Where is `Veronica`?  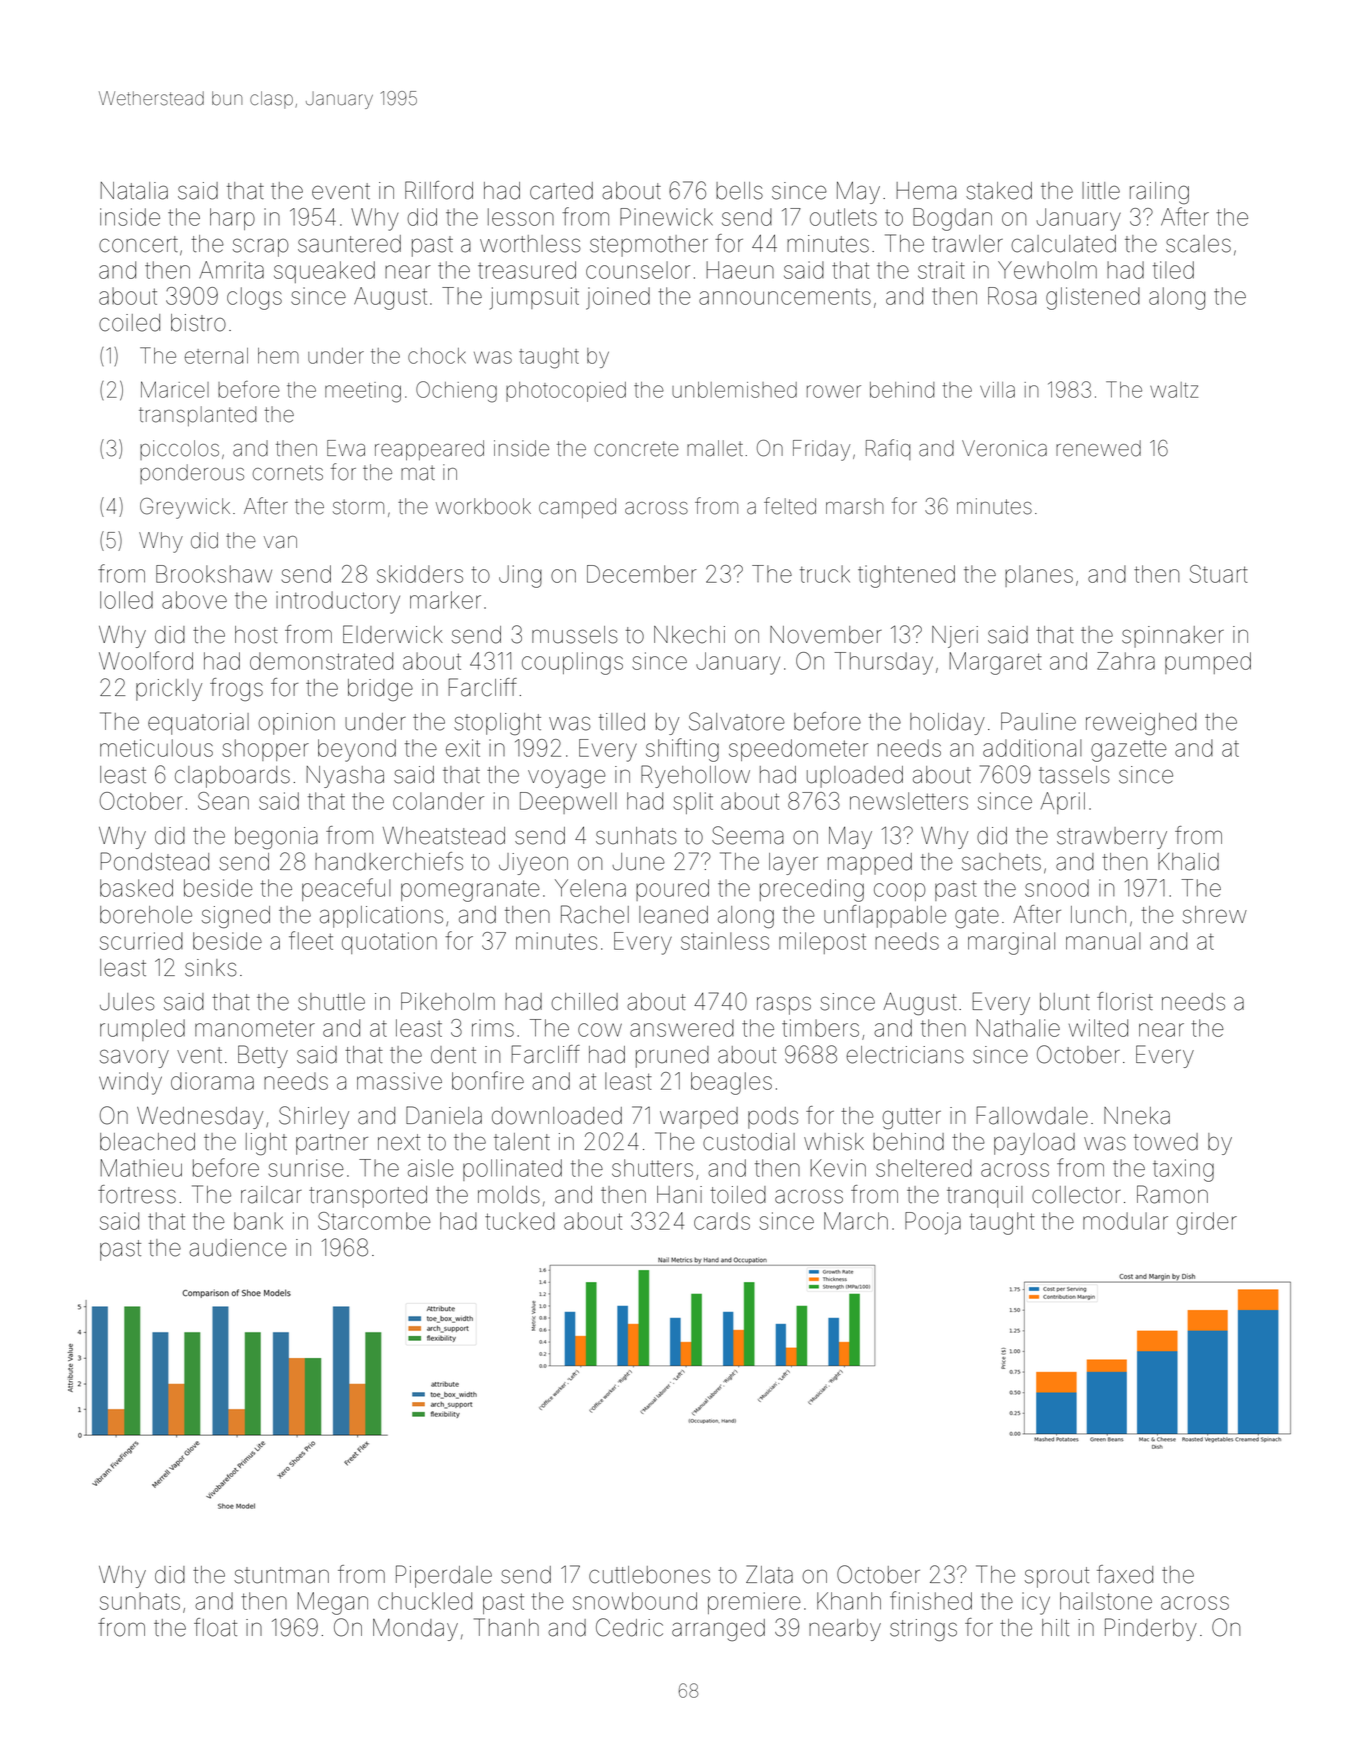
Veronica is located at coordinates (1004, 448).
